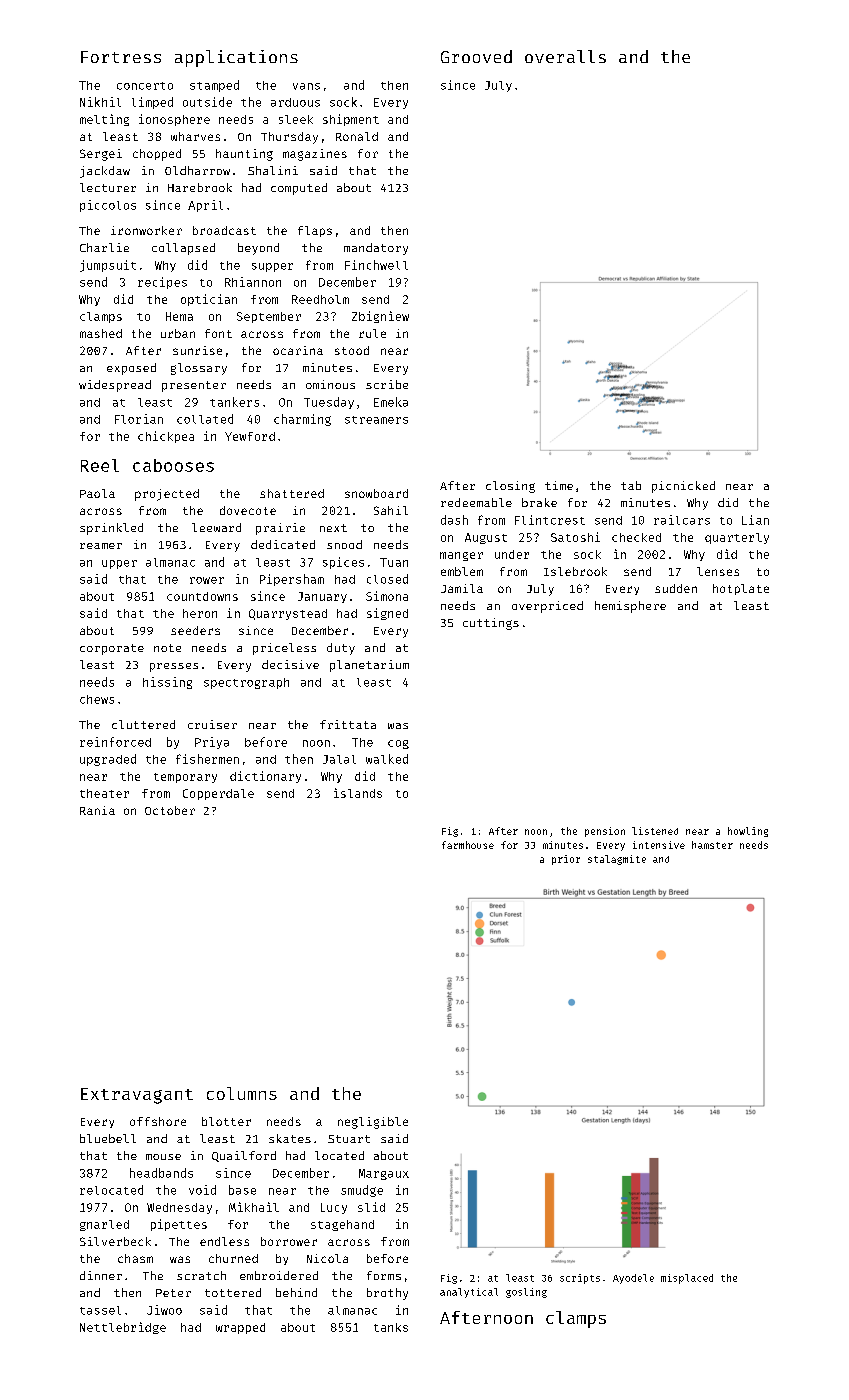  Describe the element at coordinates (104, 1225) in the document. I see `gnarled` at that location.
